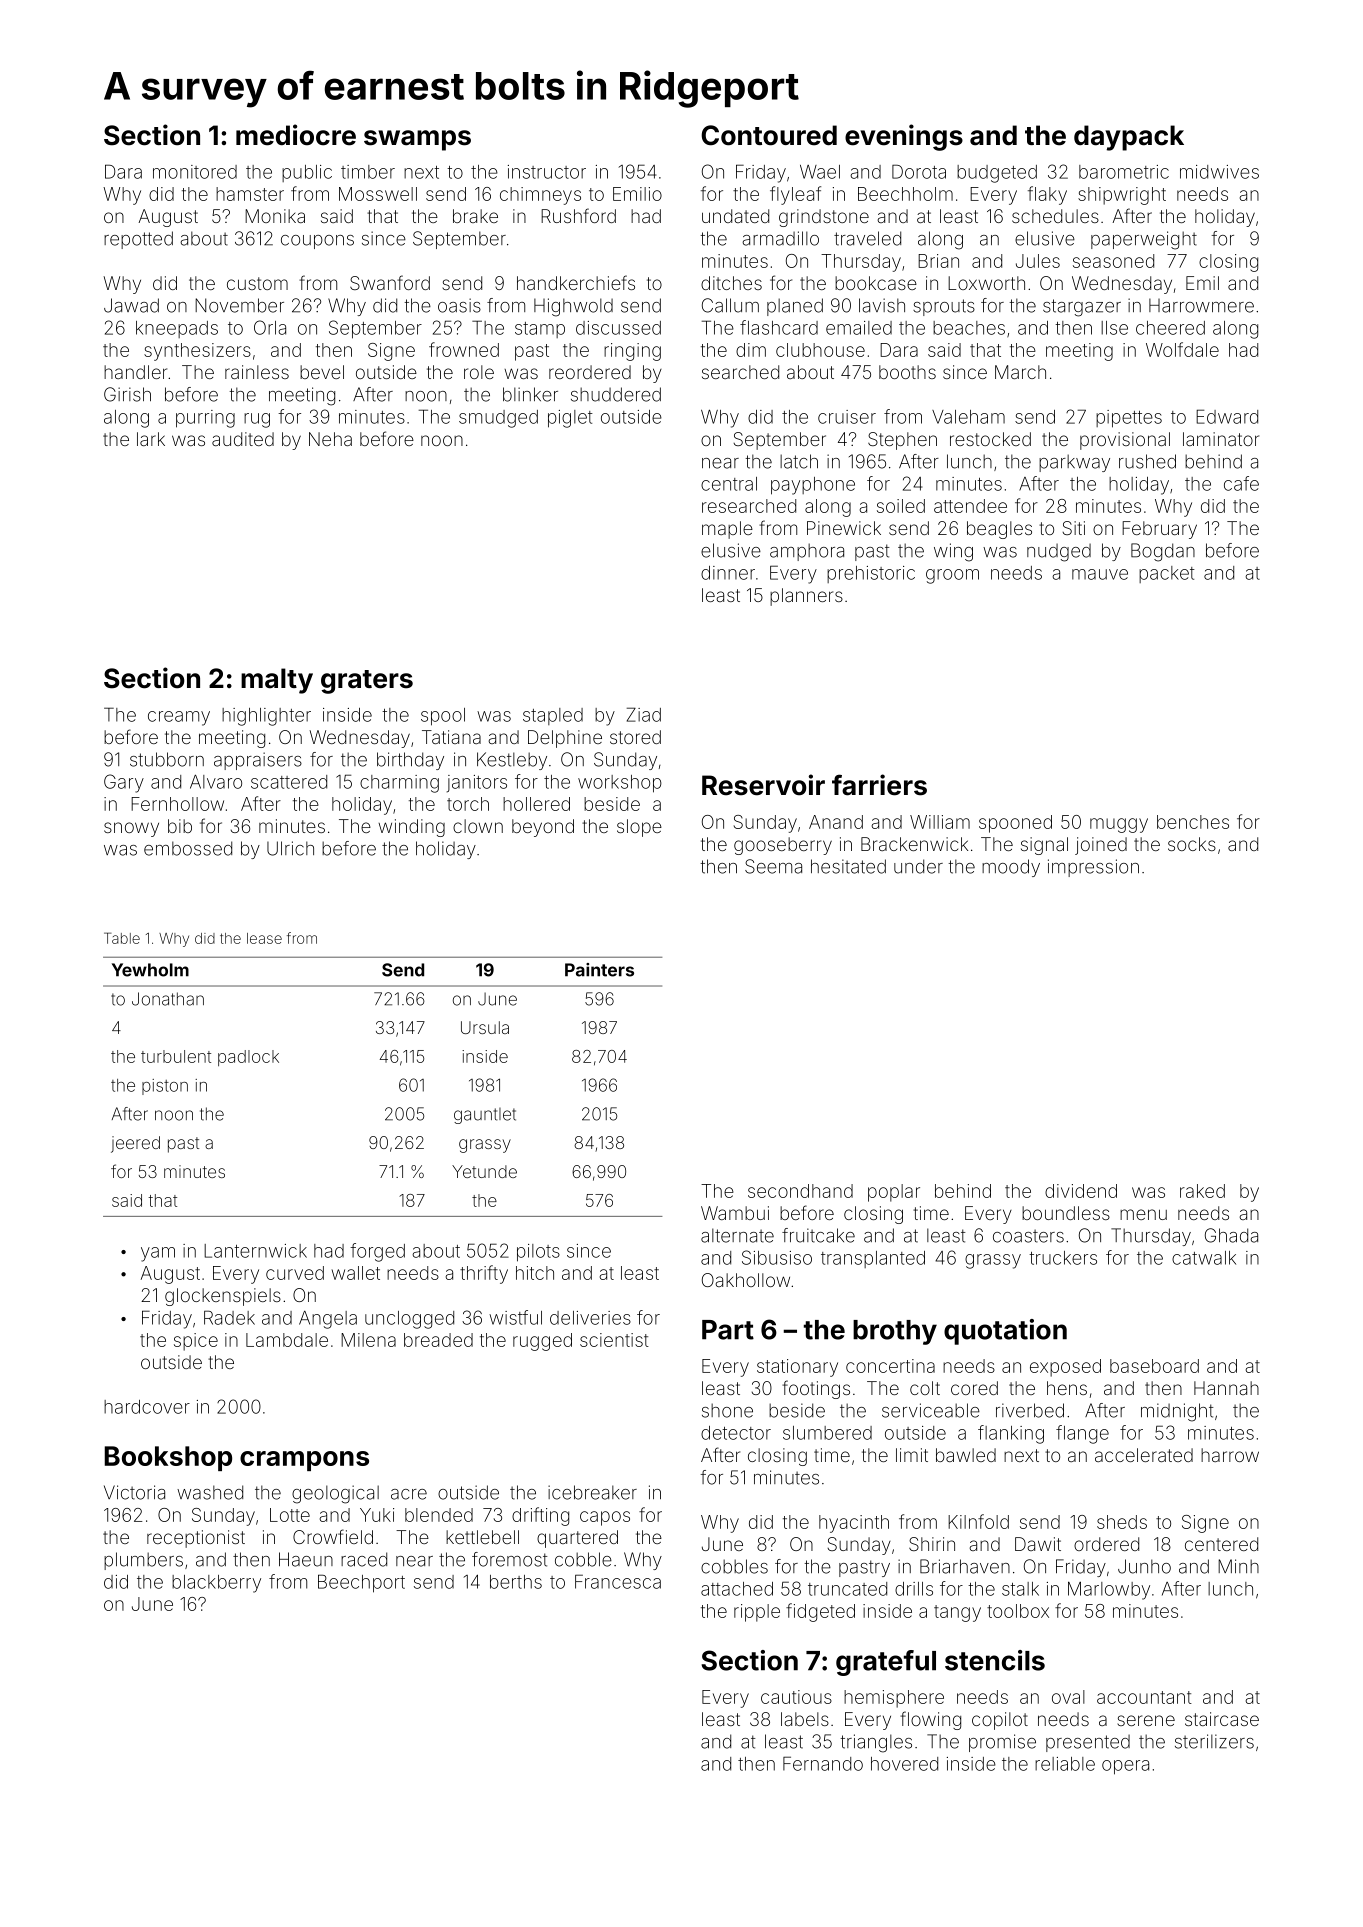 The image size is (1363, 1927). What do you see at coordinates (248, 1058) in the screenshot?
I see `padlock` at bounding box center [248, 1058].
